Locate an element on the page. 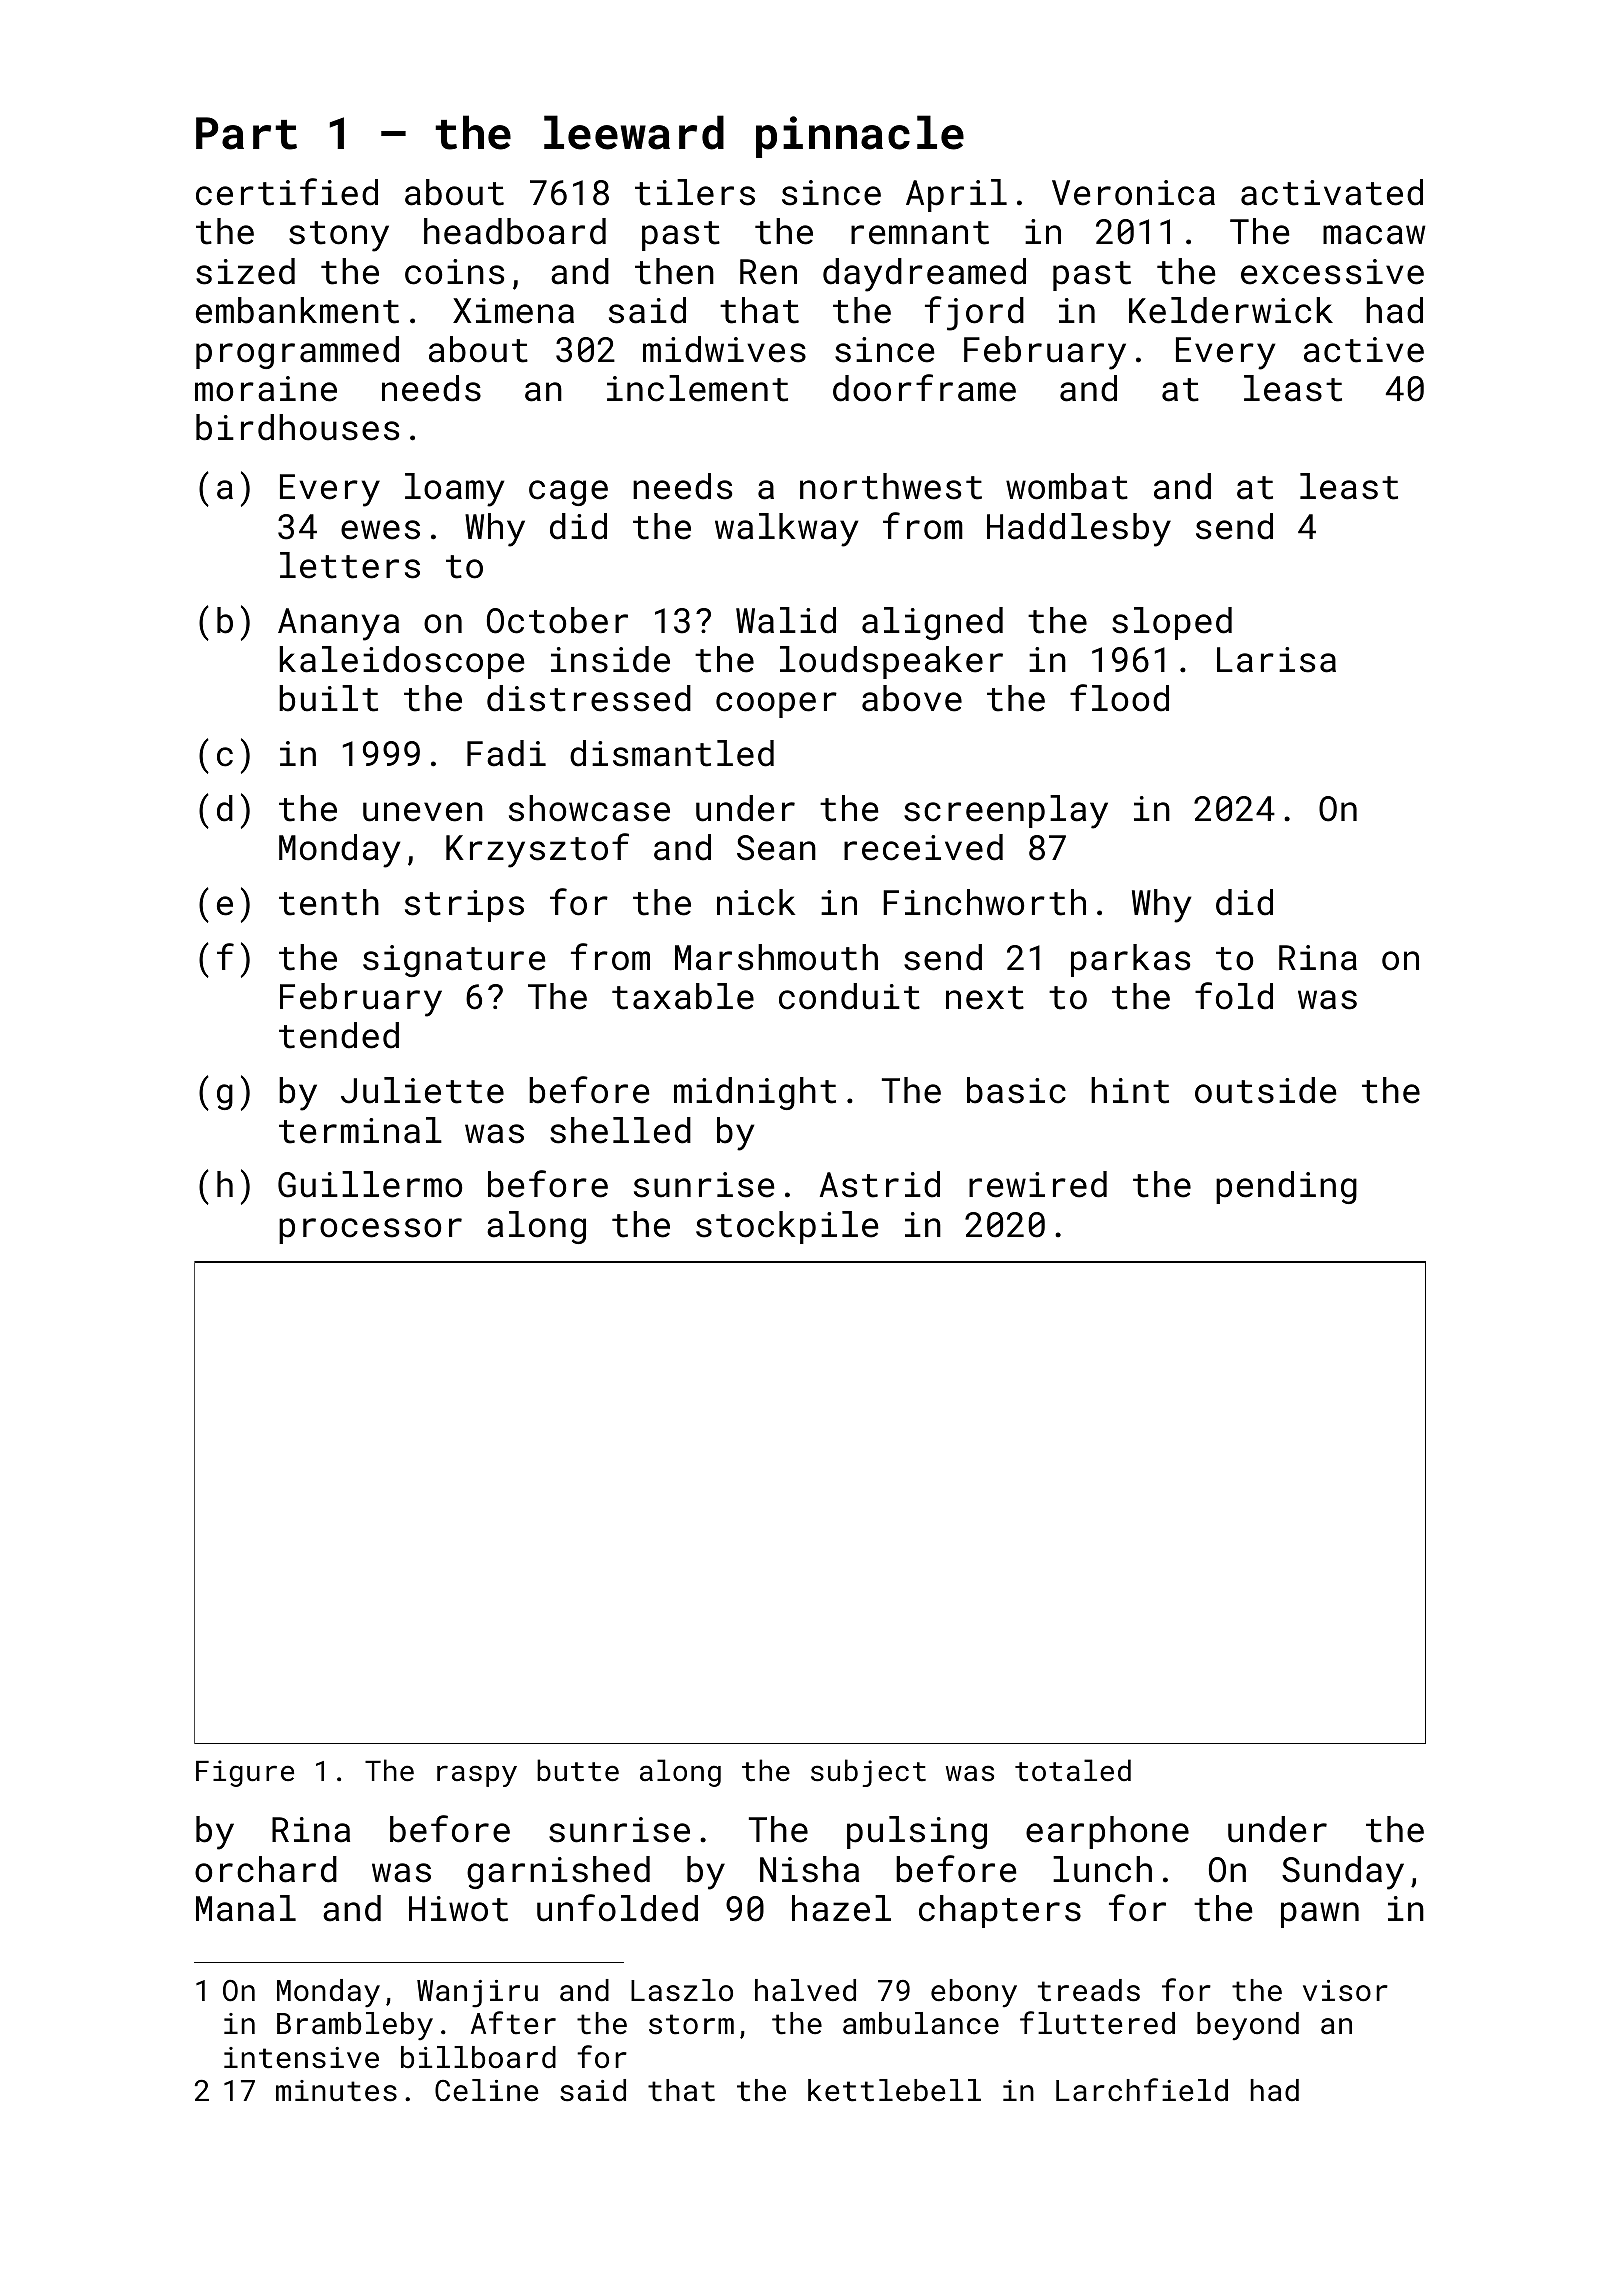 The image size is (1620, 2292). Figure is located at coordinates (245, 1773).
